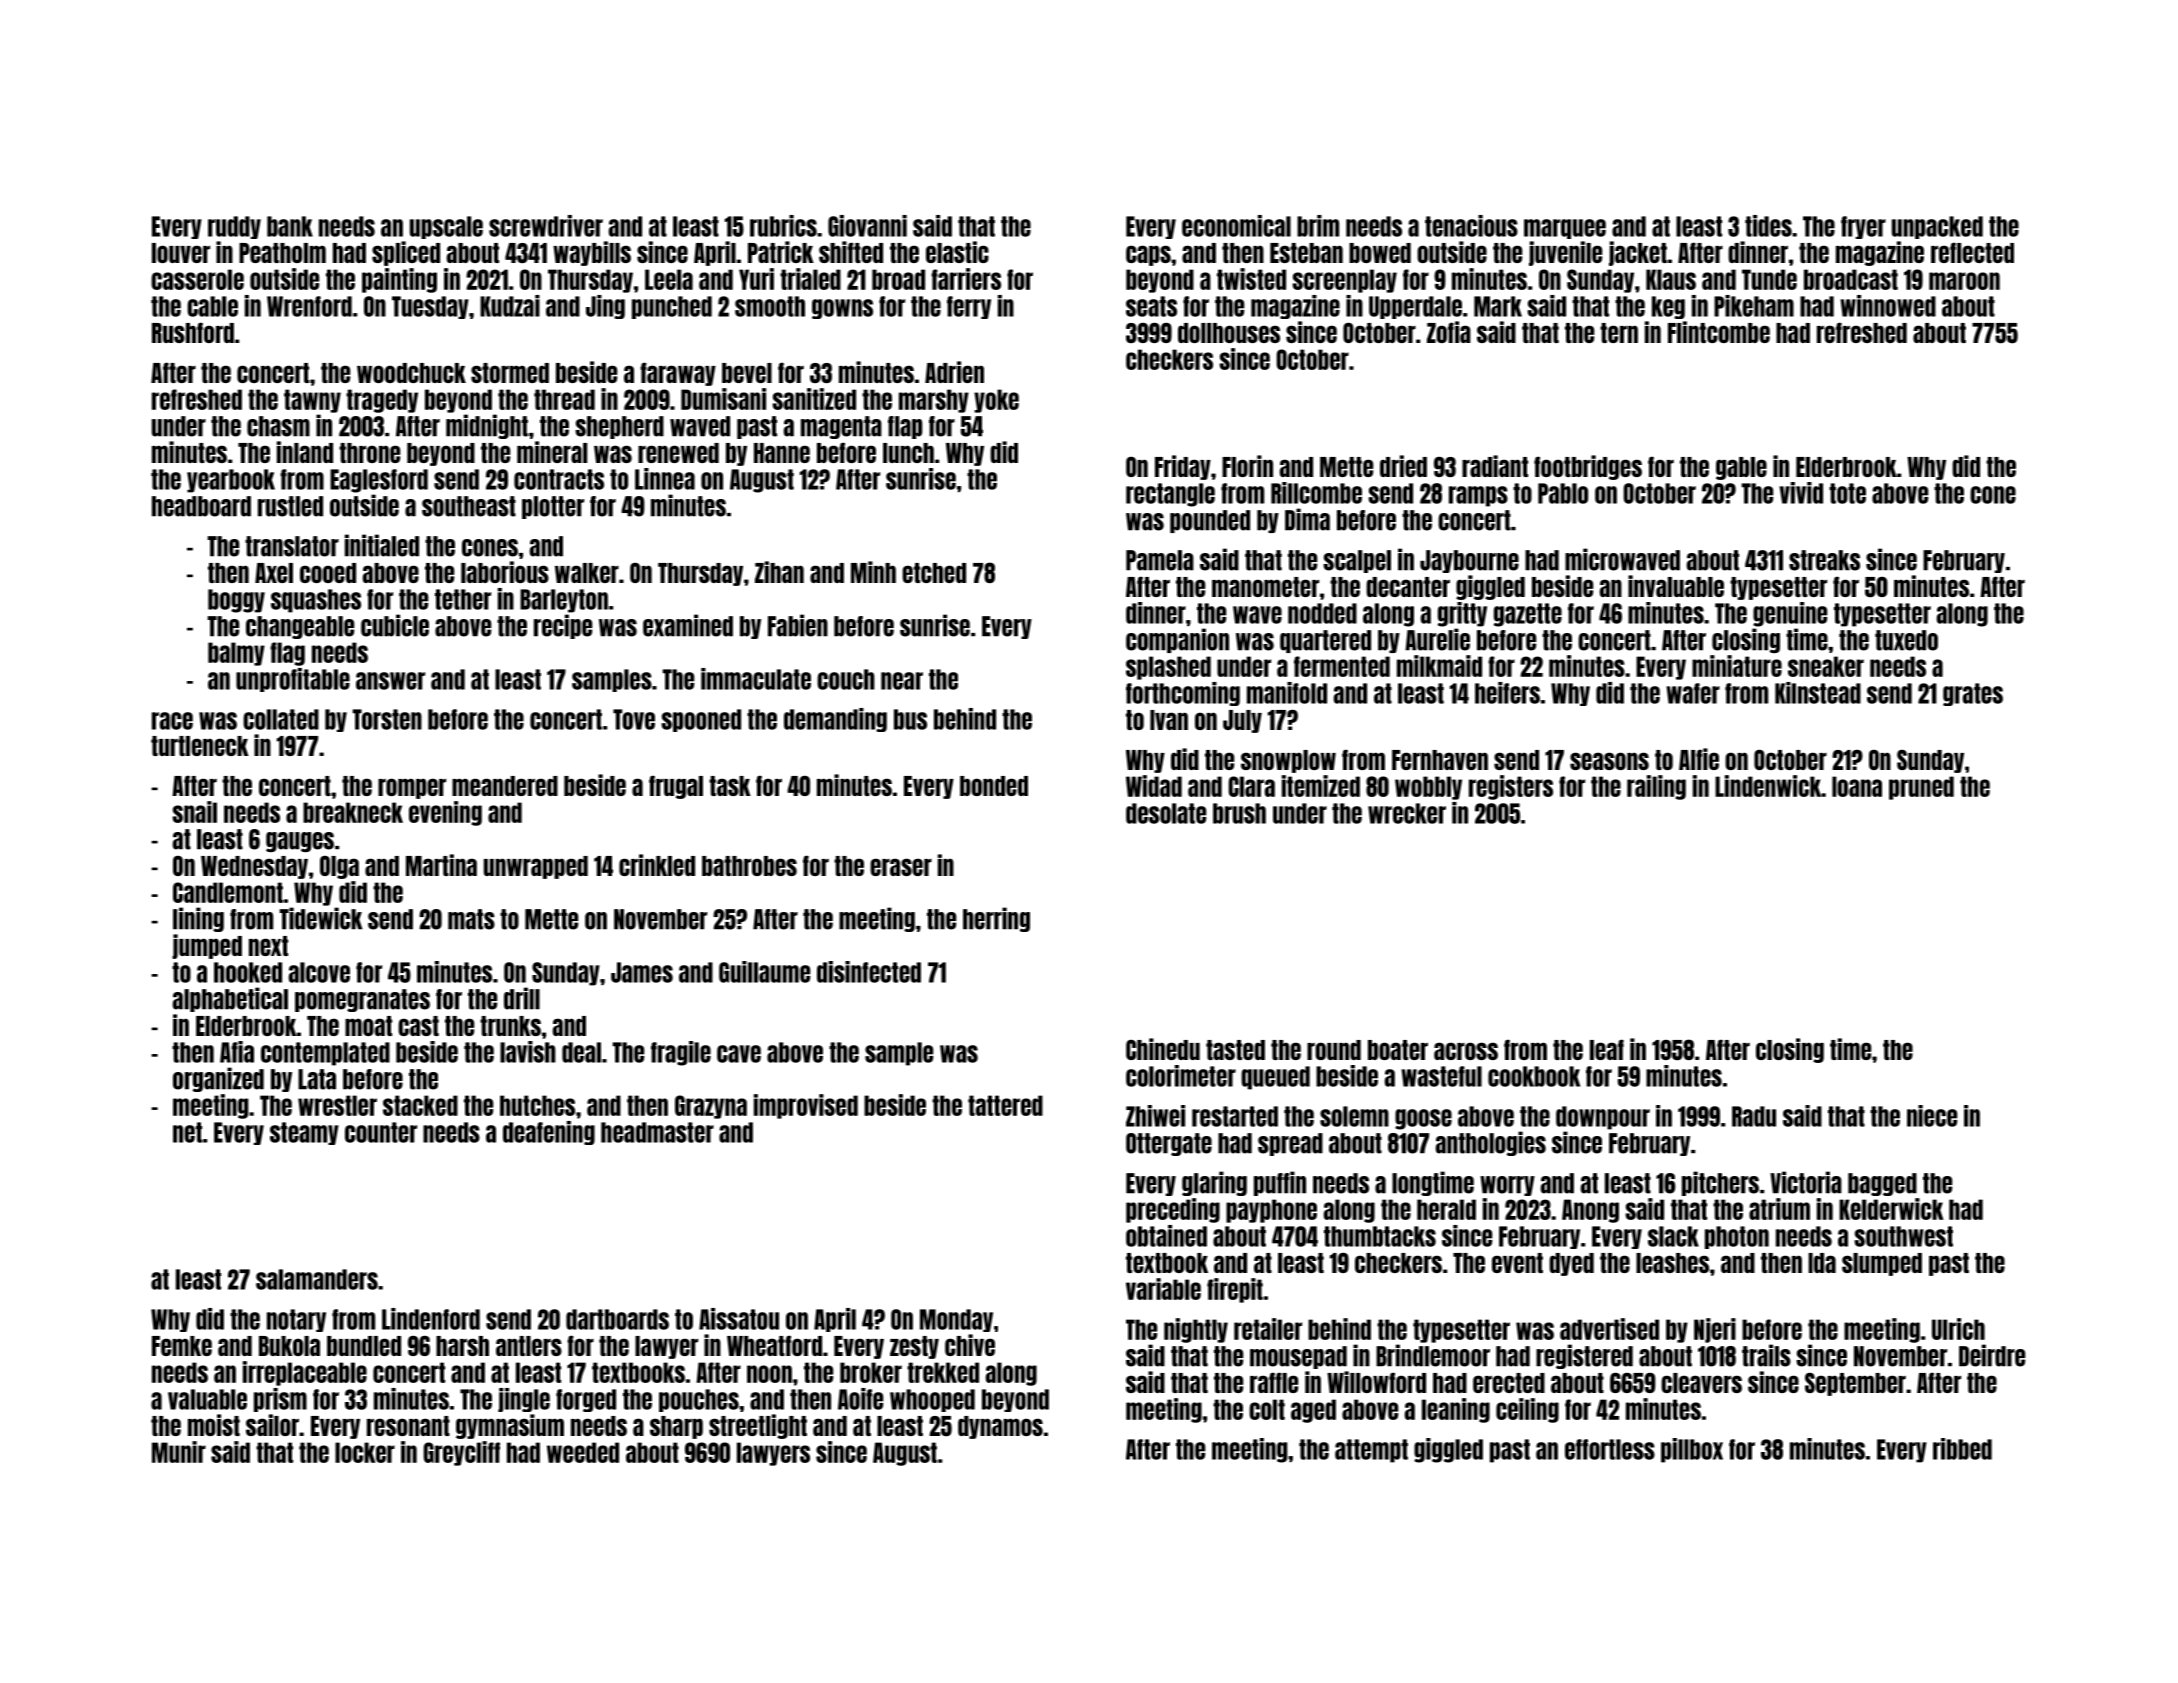  What do you see at coordinates (214, 1425) in the screenshot?
I see `moist` at bounding box center [214, 1425].
